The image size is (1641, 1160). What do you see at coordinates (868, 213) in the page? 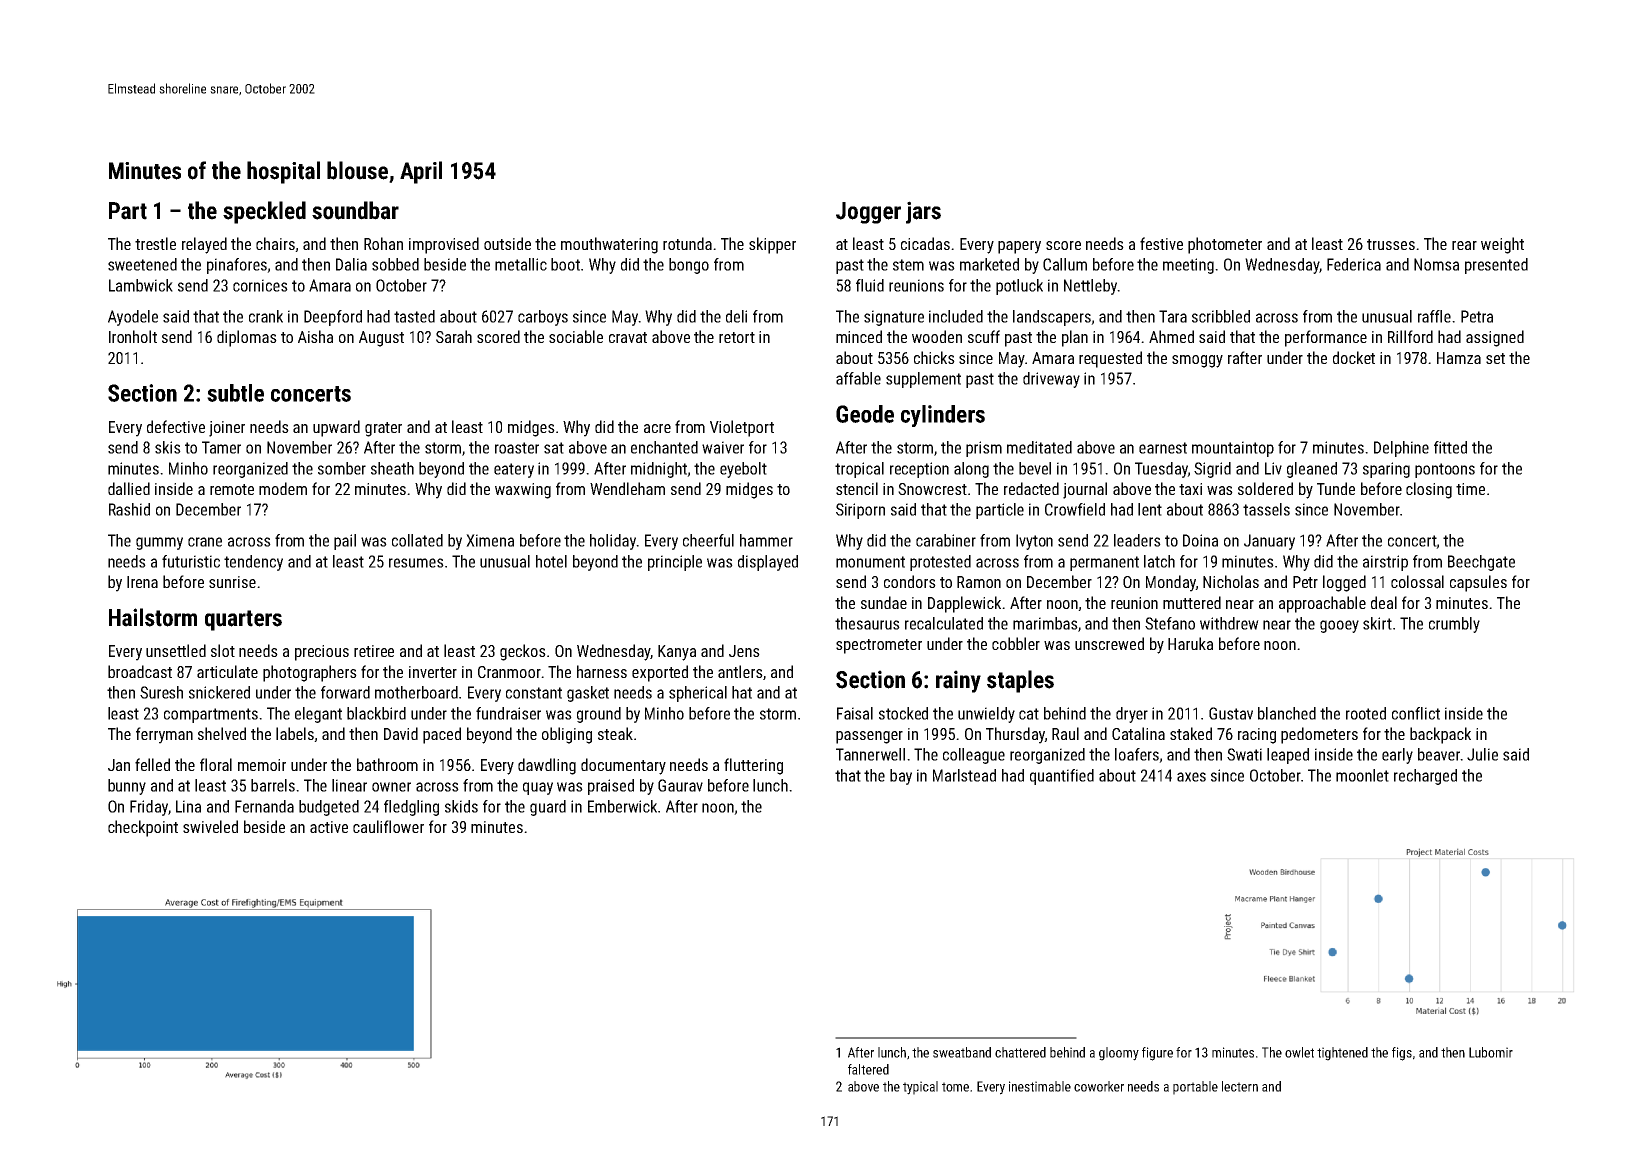
I see `Jogger` at bounding box center [868, 213].
